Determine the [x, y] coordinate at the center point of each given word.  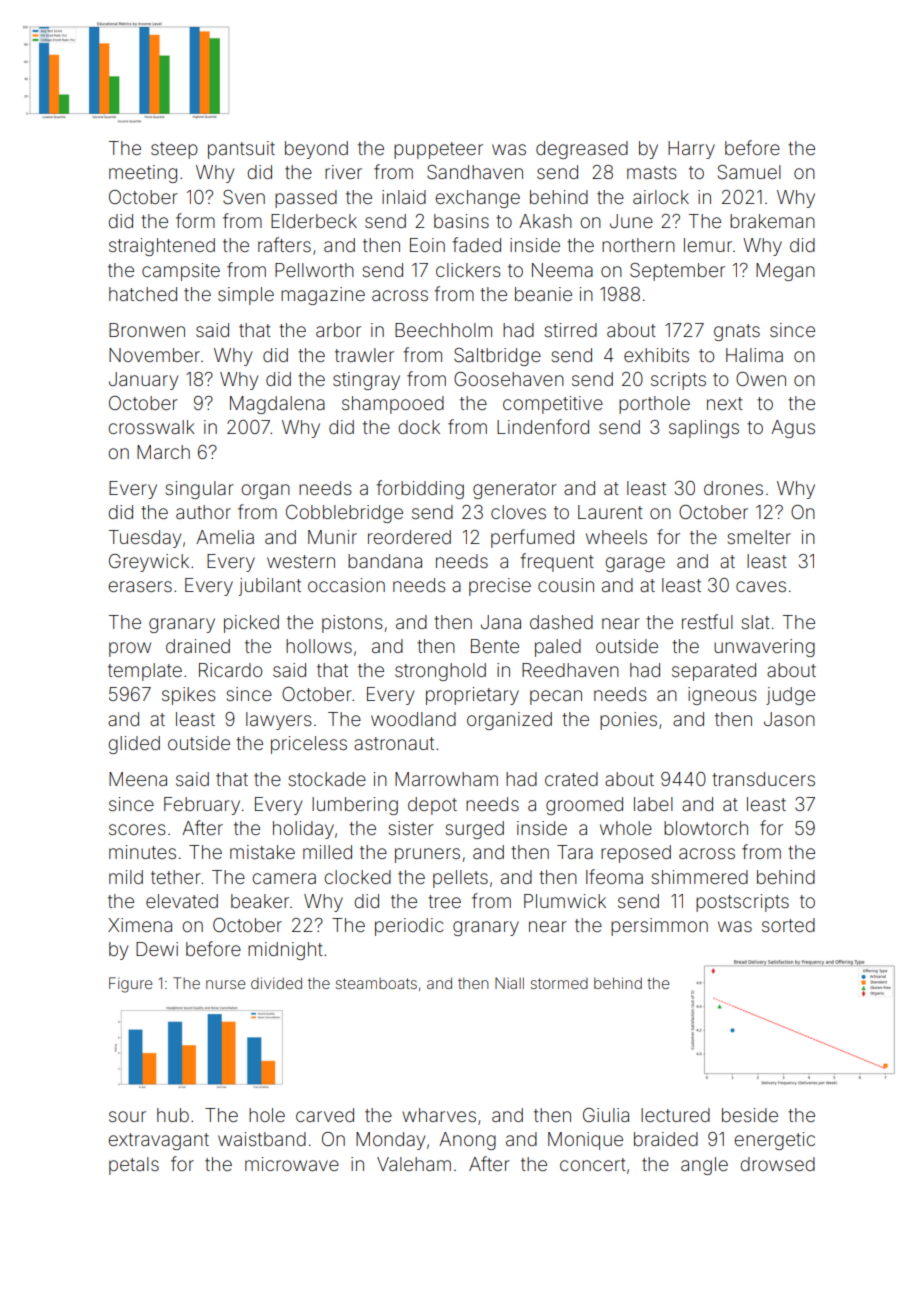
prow [130, 649]
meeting [143, 174]
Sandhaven [475, 172]
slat [756, 622]
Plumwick [565, 901]
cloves [518, 512]
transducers [763, 779]
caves [761, 586]
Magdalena [277, 405]
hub [173, 1115]
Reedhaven [570, 670]
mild [126, 877]
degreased [582, 150]
